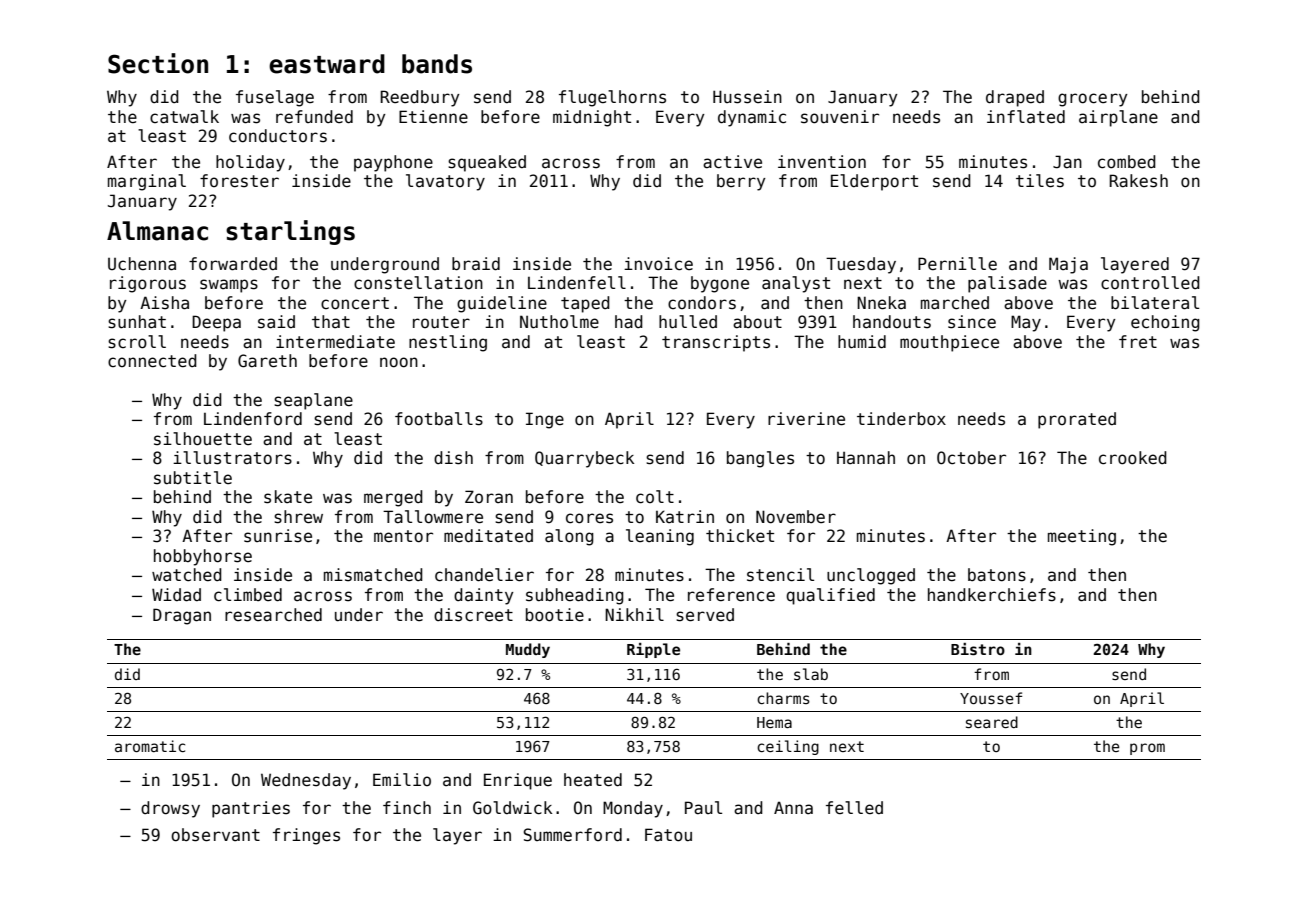  What do you see at coordinates (634, 614) in the image?
I see `Nikhil` at bounding box center [634, 614].
